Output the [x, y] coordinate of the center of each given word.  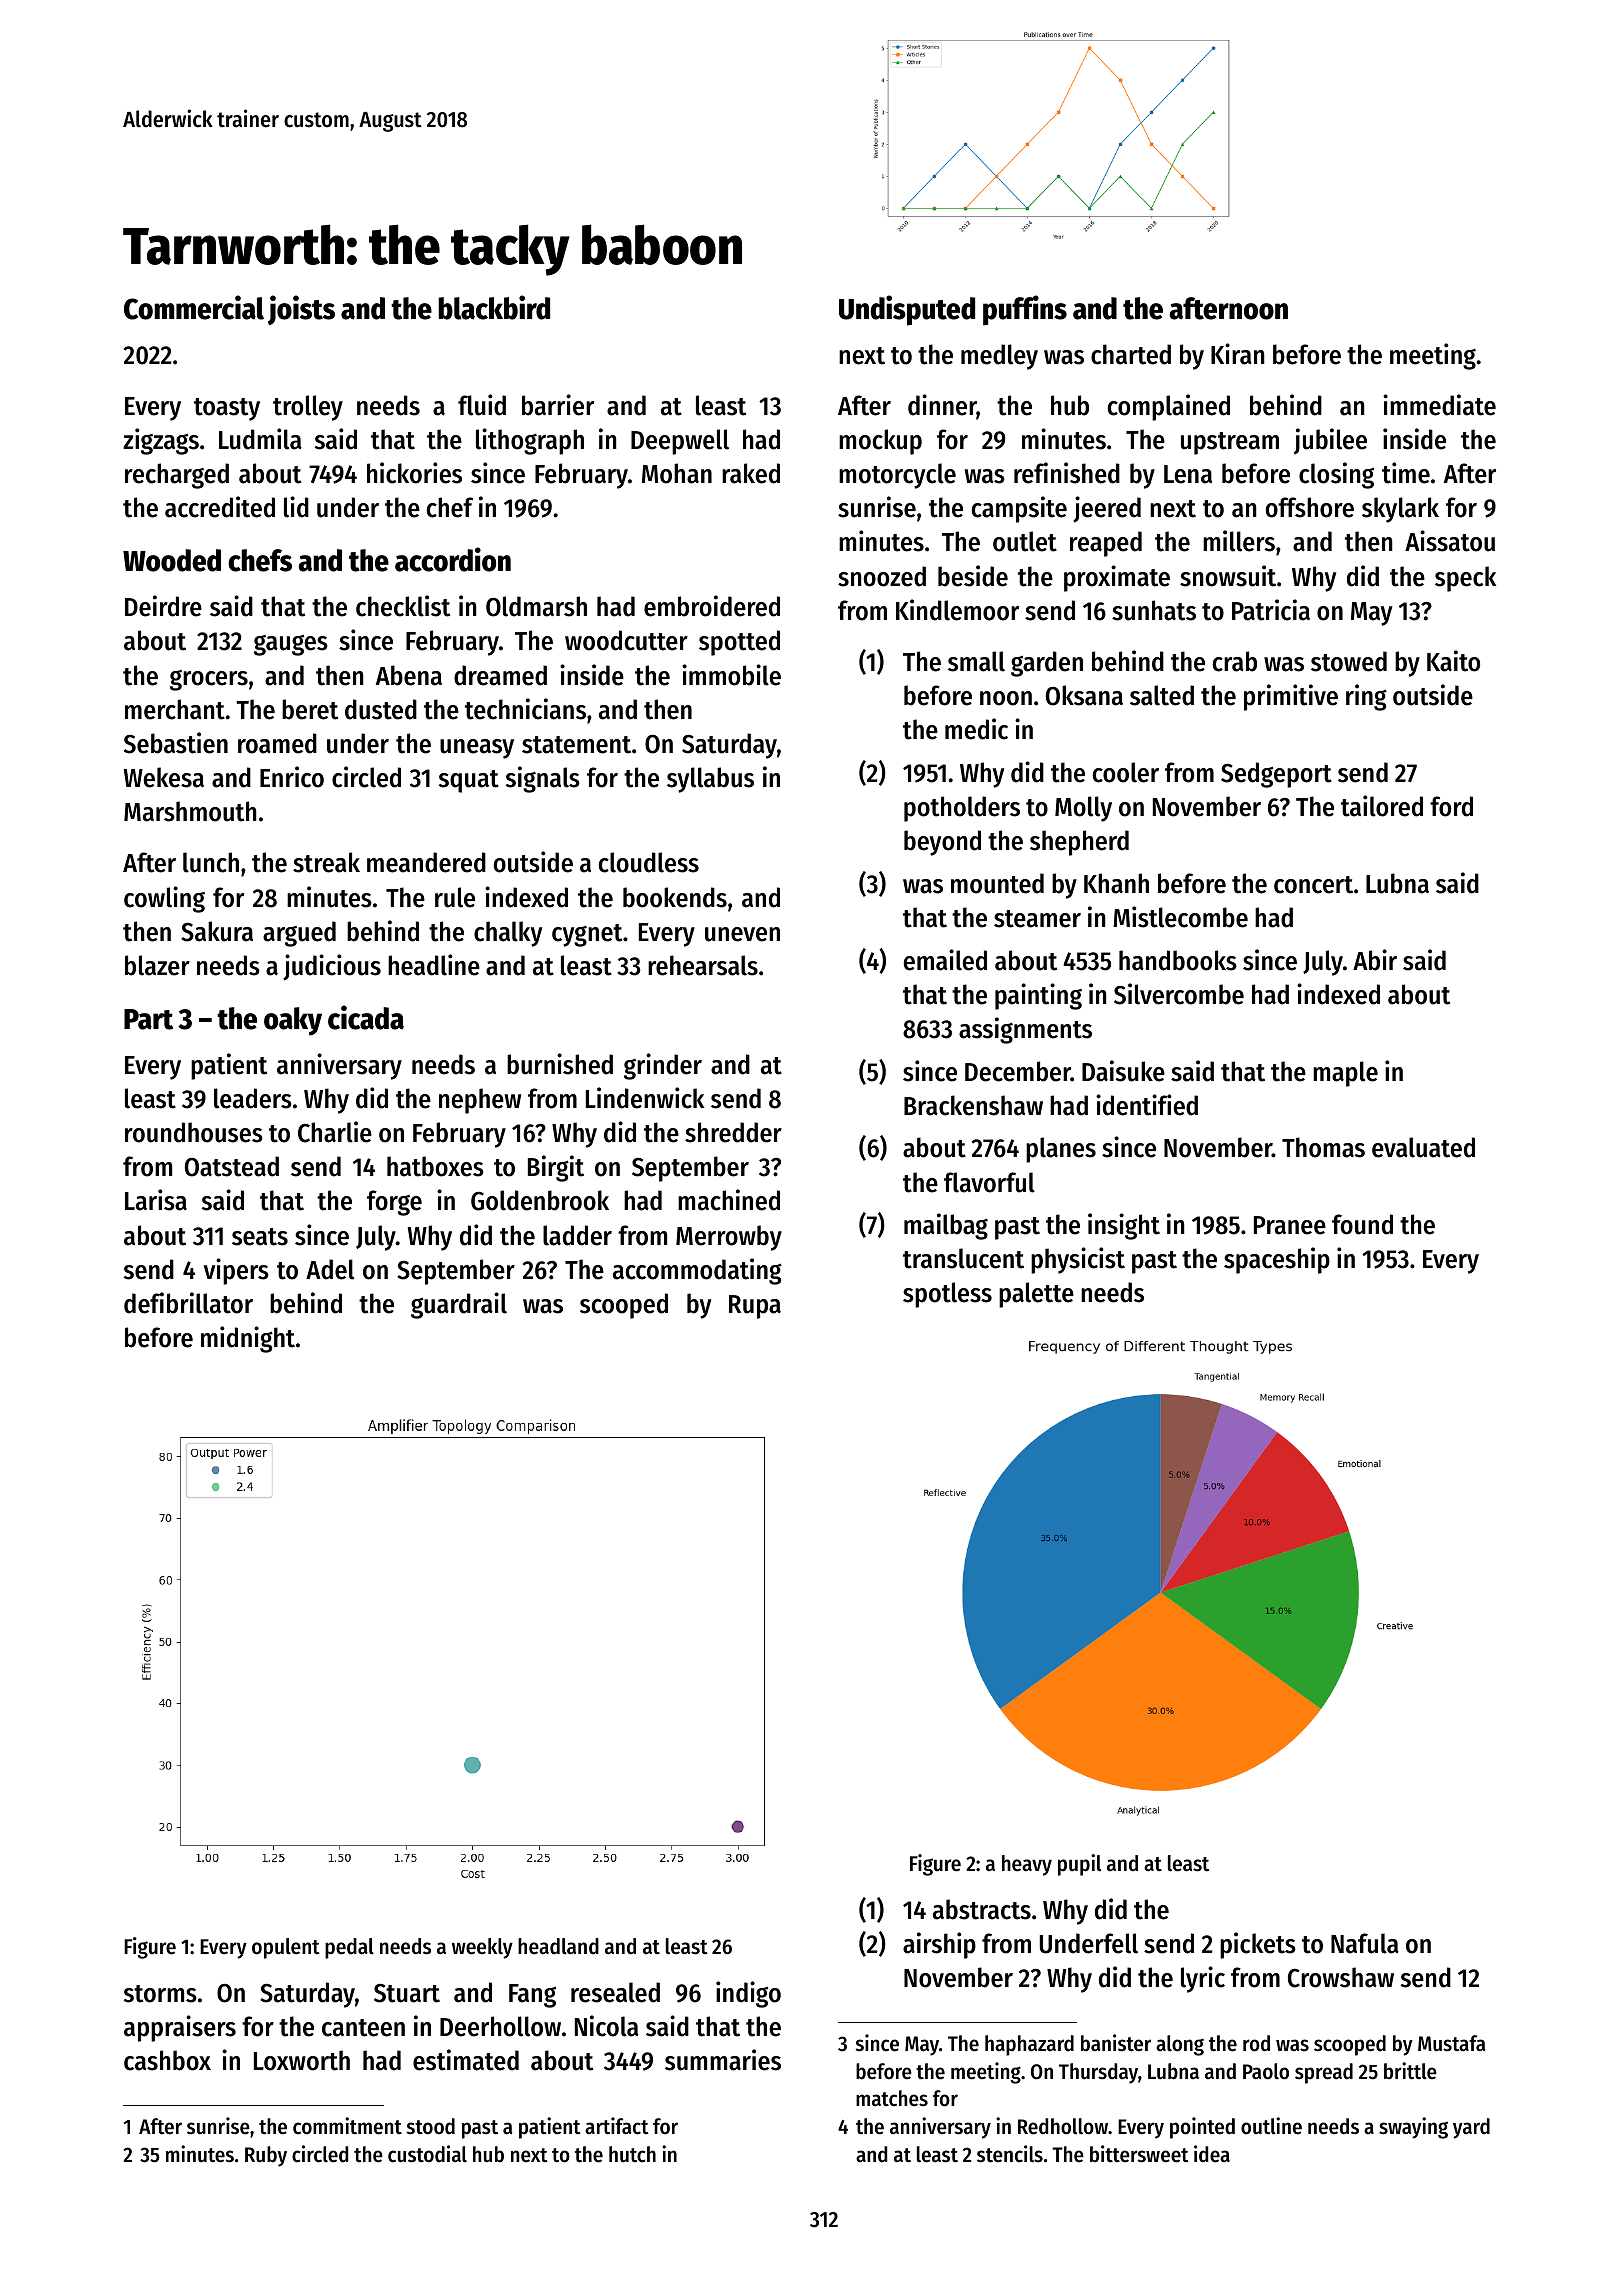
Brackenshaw [973, 1105]
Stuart [407, 1993]
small [976, 661]
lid [296, 507]
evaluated [1423, 1147]
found [1362, 1224]
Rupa [755, 1307]
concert [1313, 885]
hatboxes [435, 1166]
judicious [332, 967]
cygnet [587, 935]
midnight [248, 1339]
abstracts [982, 1909]
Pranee [1290, 1225]
